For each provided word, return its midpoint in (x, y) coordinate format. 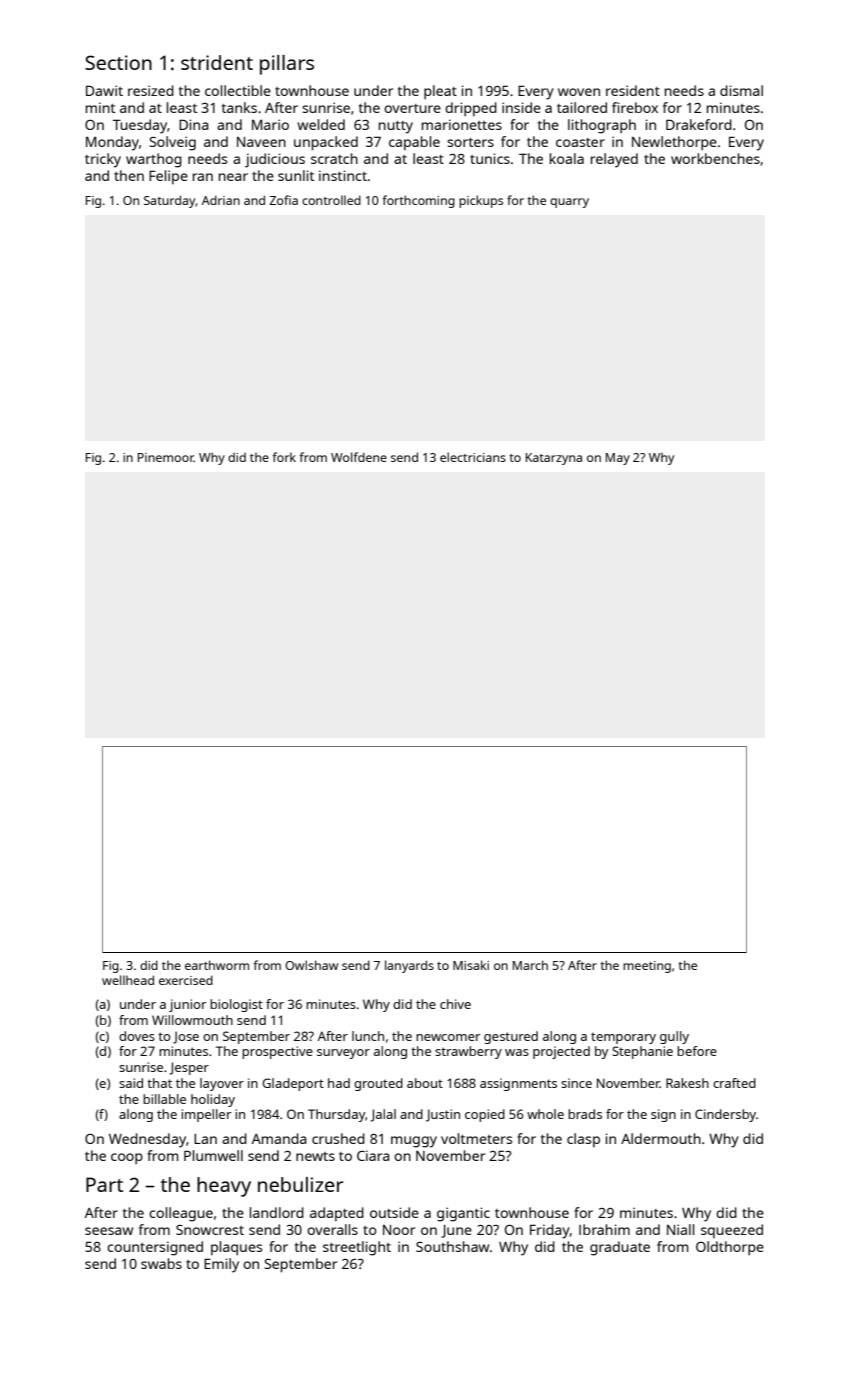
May (618, 459)
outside (394, 1212)
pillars (287, 65)
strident (217, 62)
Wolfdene (359, 457)
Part (104, 1184)
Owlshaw (311, 965)
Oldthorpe (730, 1248)
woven (579, 92)
